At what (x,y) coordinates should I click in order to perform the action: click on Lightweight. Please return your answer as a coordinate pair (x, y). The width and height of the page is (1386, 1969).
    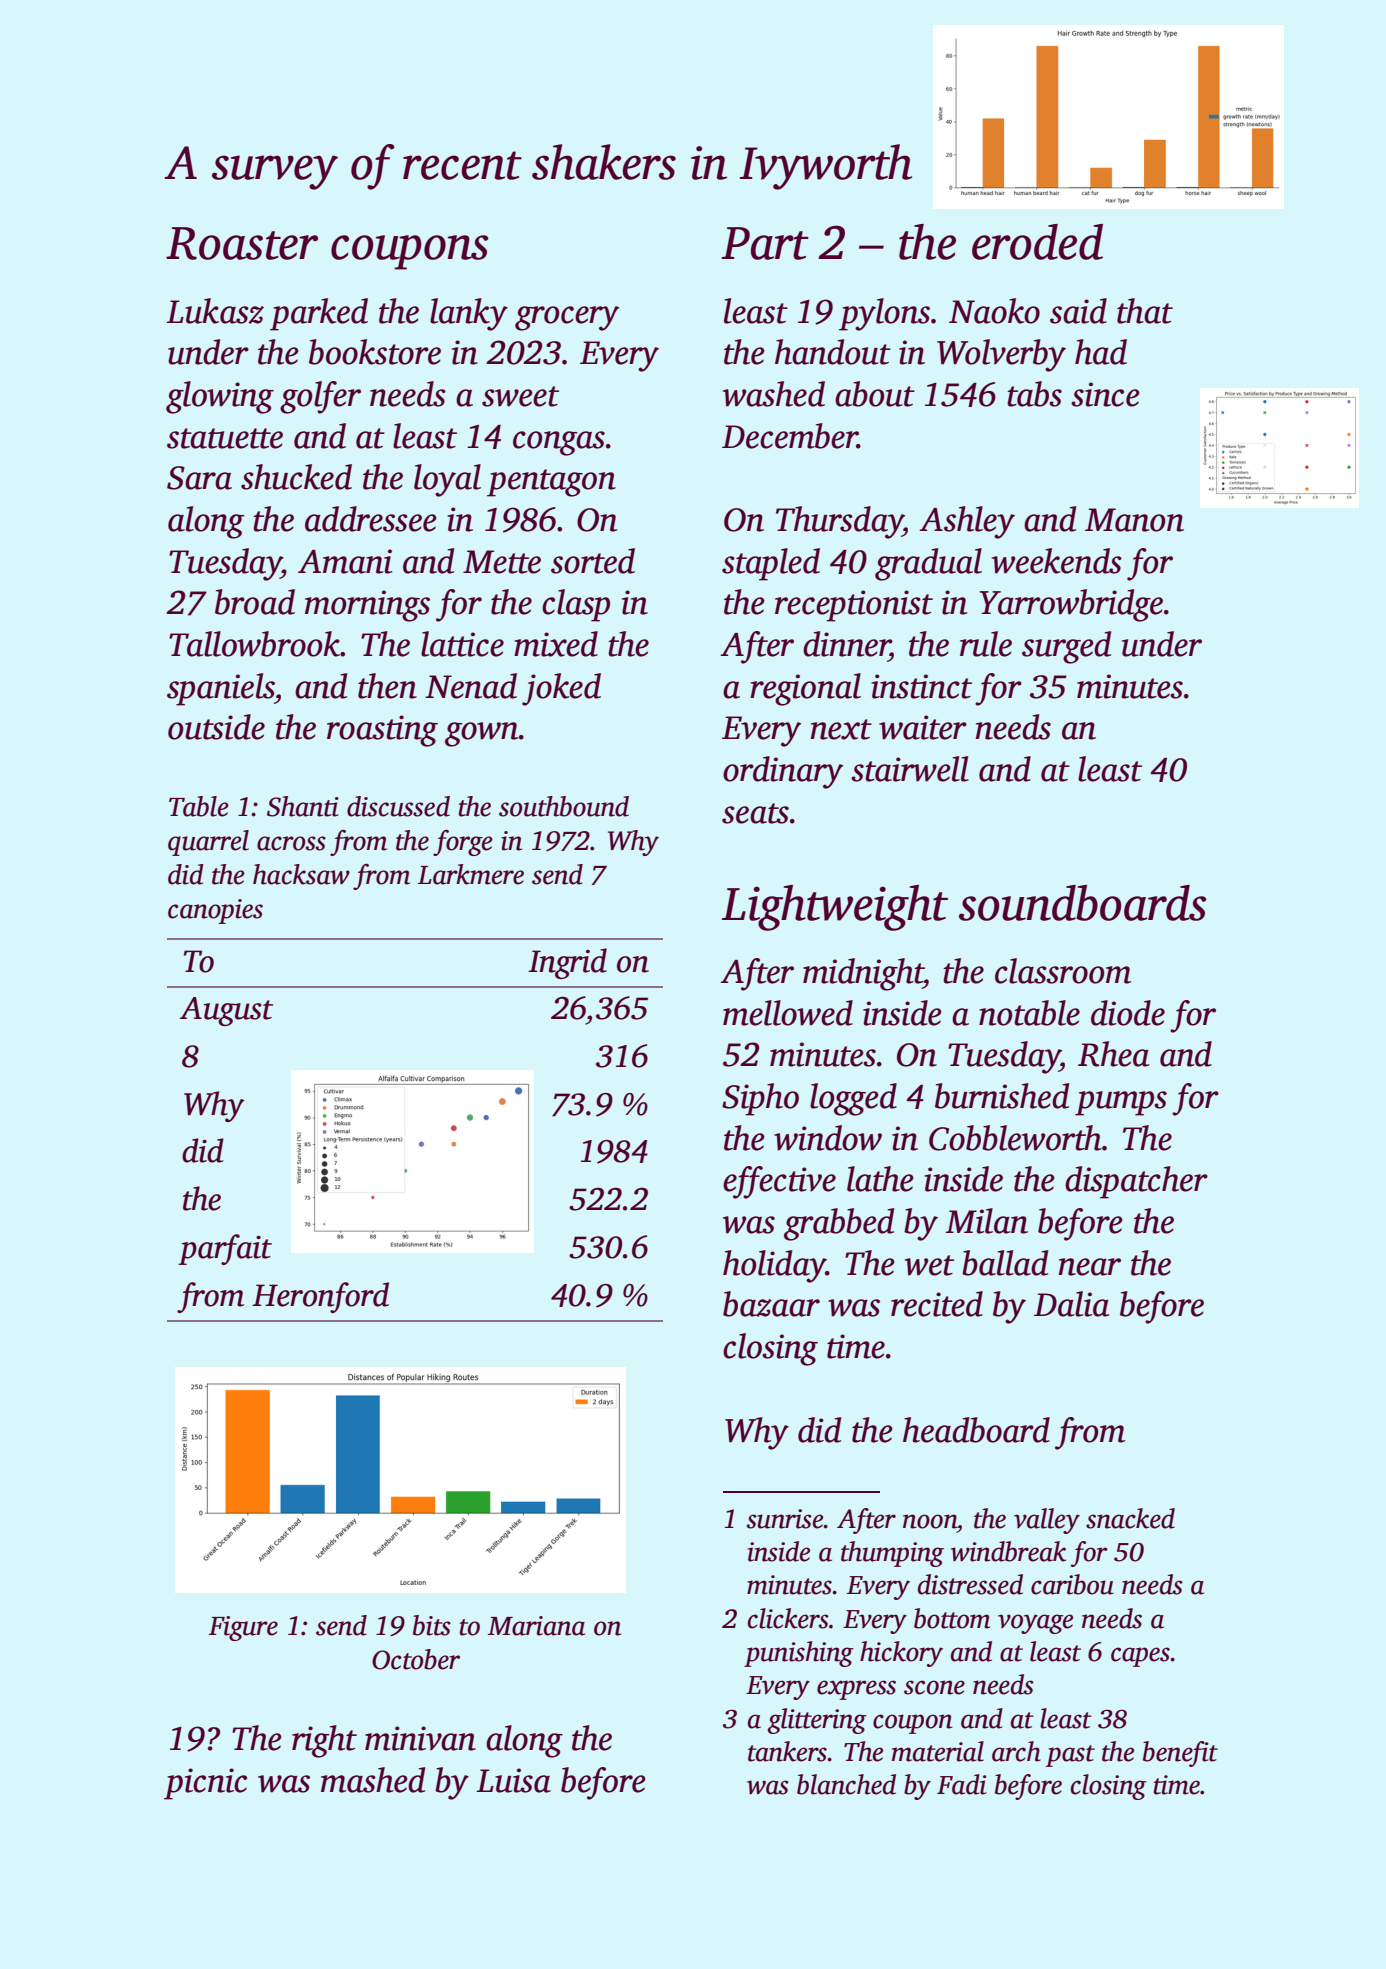
    Looking at the image, I should click on (835, 908).
